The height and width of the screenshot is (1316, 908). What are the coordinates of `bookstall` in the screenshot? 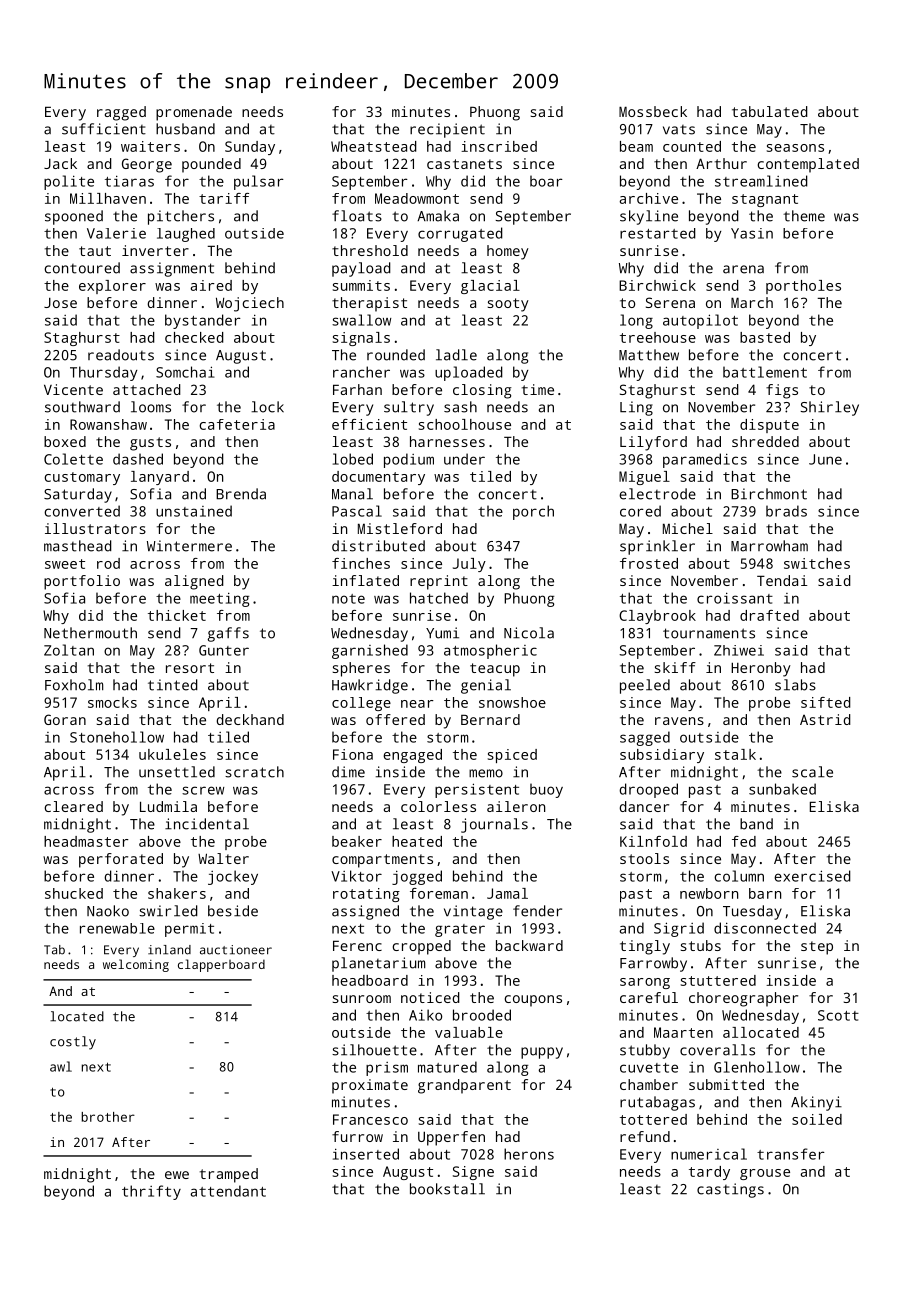 It's located at (447, 1189).
